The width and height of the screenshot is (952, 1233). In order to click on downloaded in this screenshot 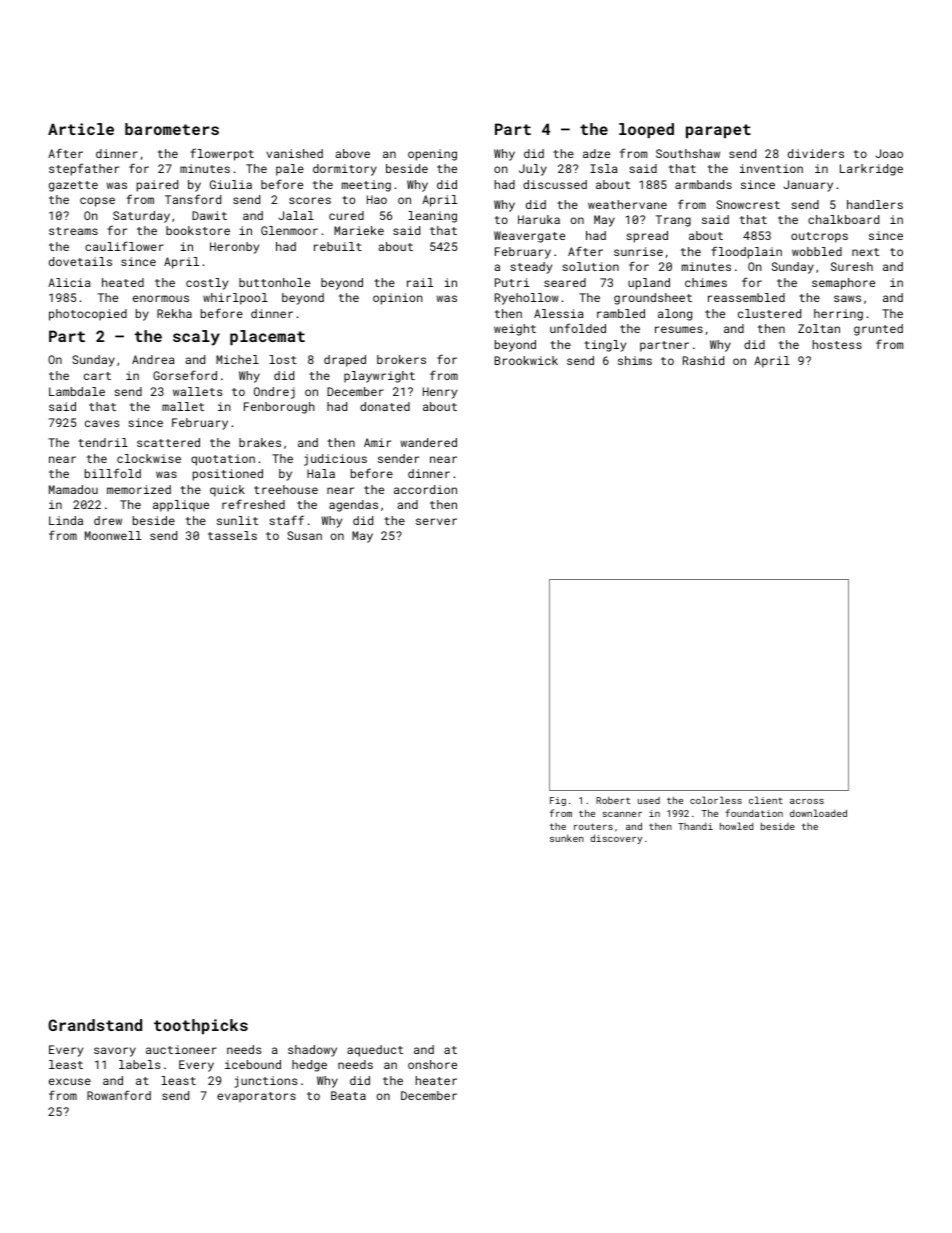, I will do `click(818, 813)`.
